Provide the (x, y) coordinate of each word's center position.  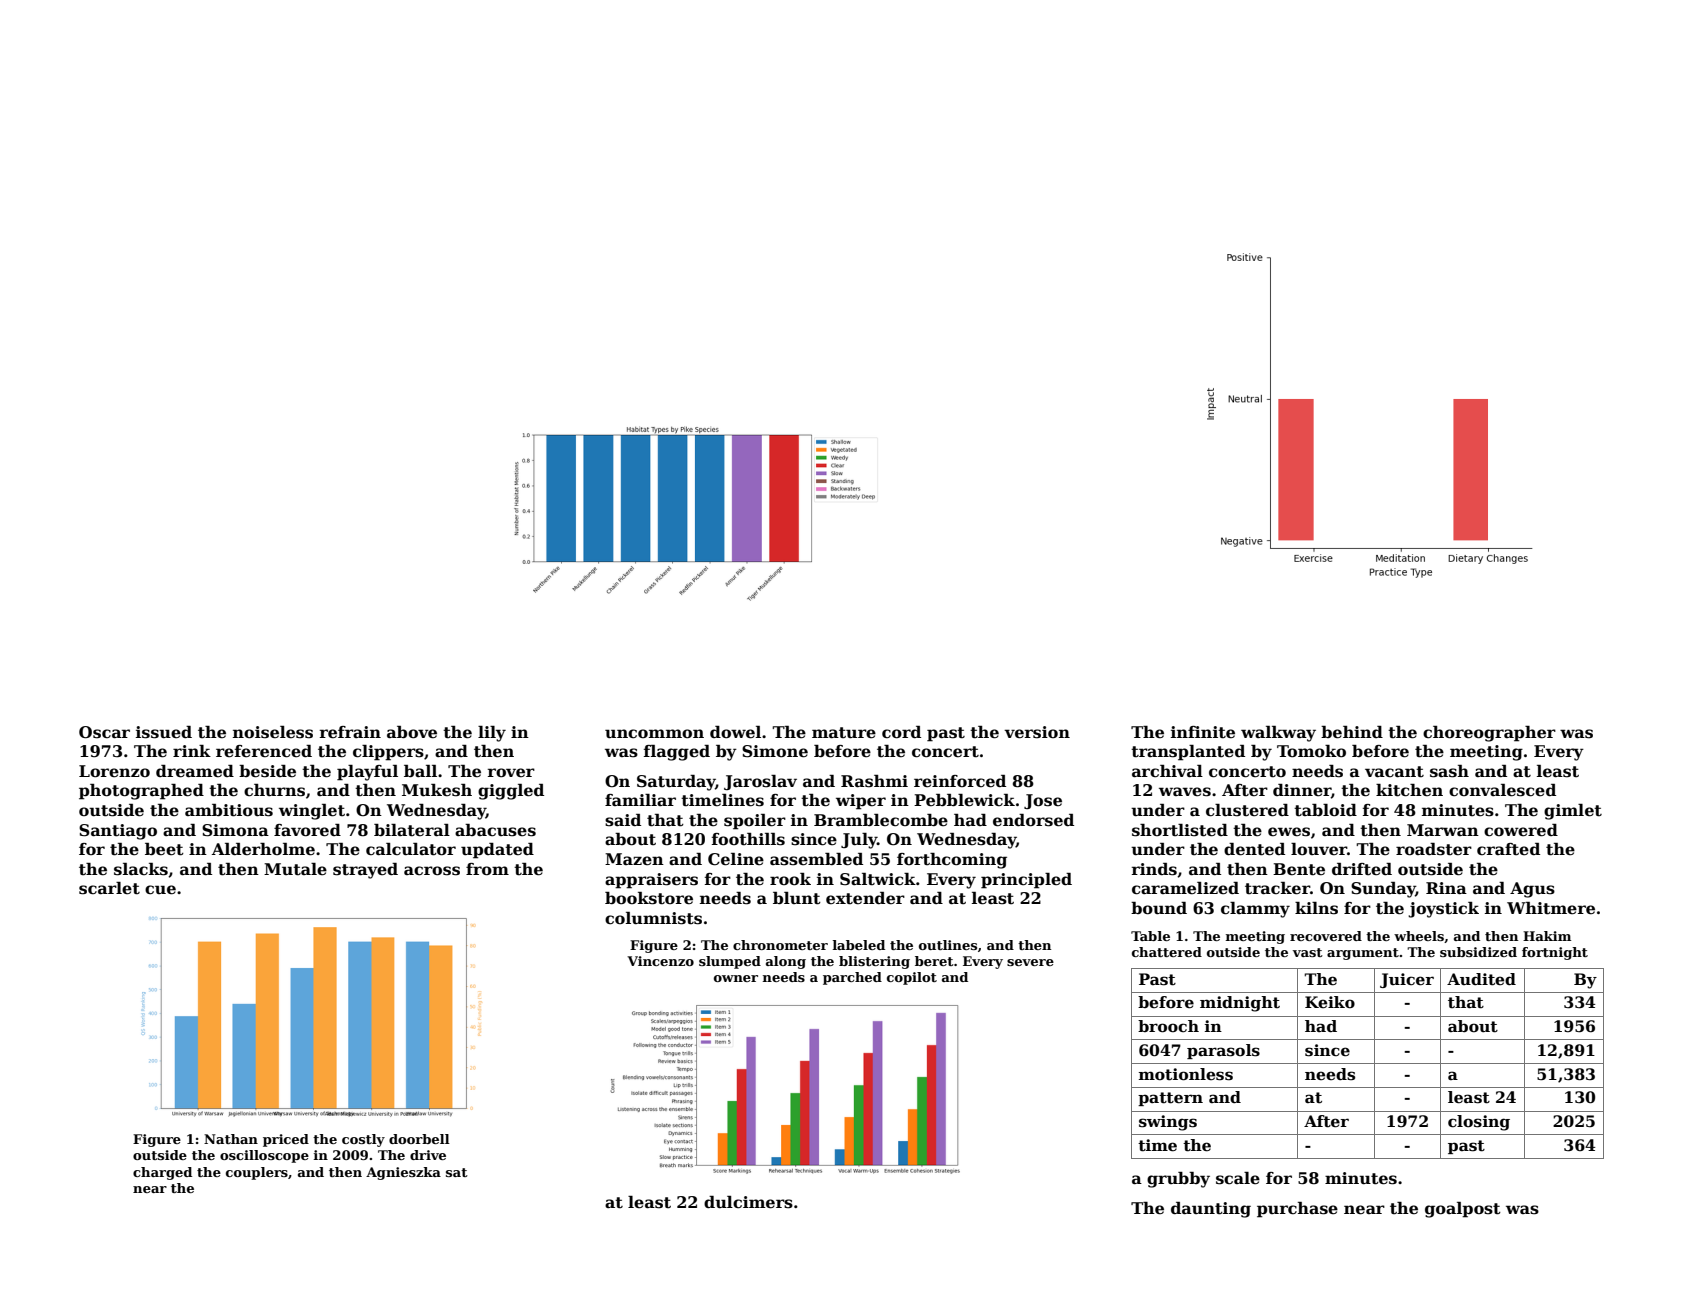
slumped (730, 962)
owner (736, 978)
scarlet (109, 888)
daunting (1211, 1210)
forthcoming (952, 861)
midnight (1240, 1004)
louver (1319, 849)
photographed (141, 792)
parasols (1223, 1051)
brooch (1168, 1026)
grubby (1178, 1180)
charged (162, 1173)
